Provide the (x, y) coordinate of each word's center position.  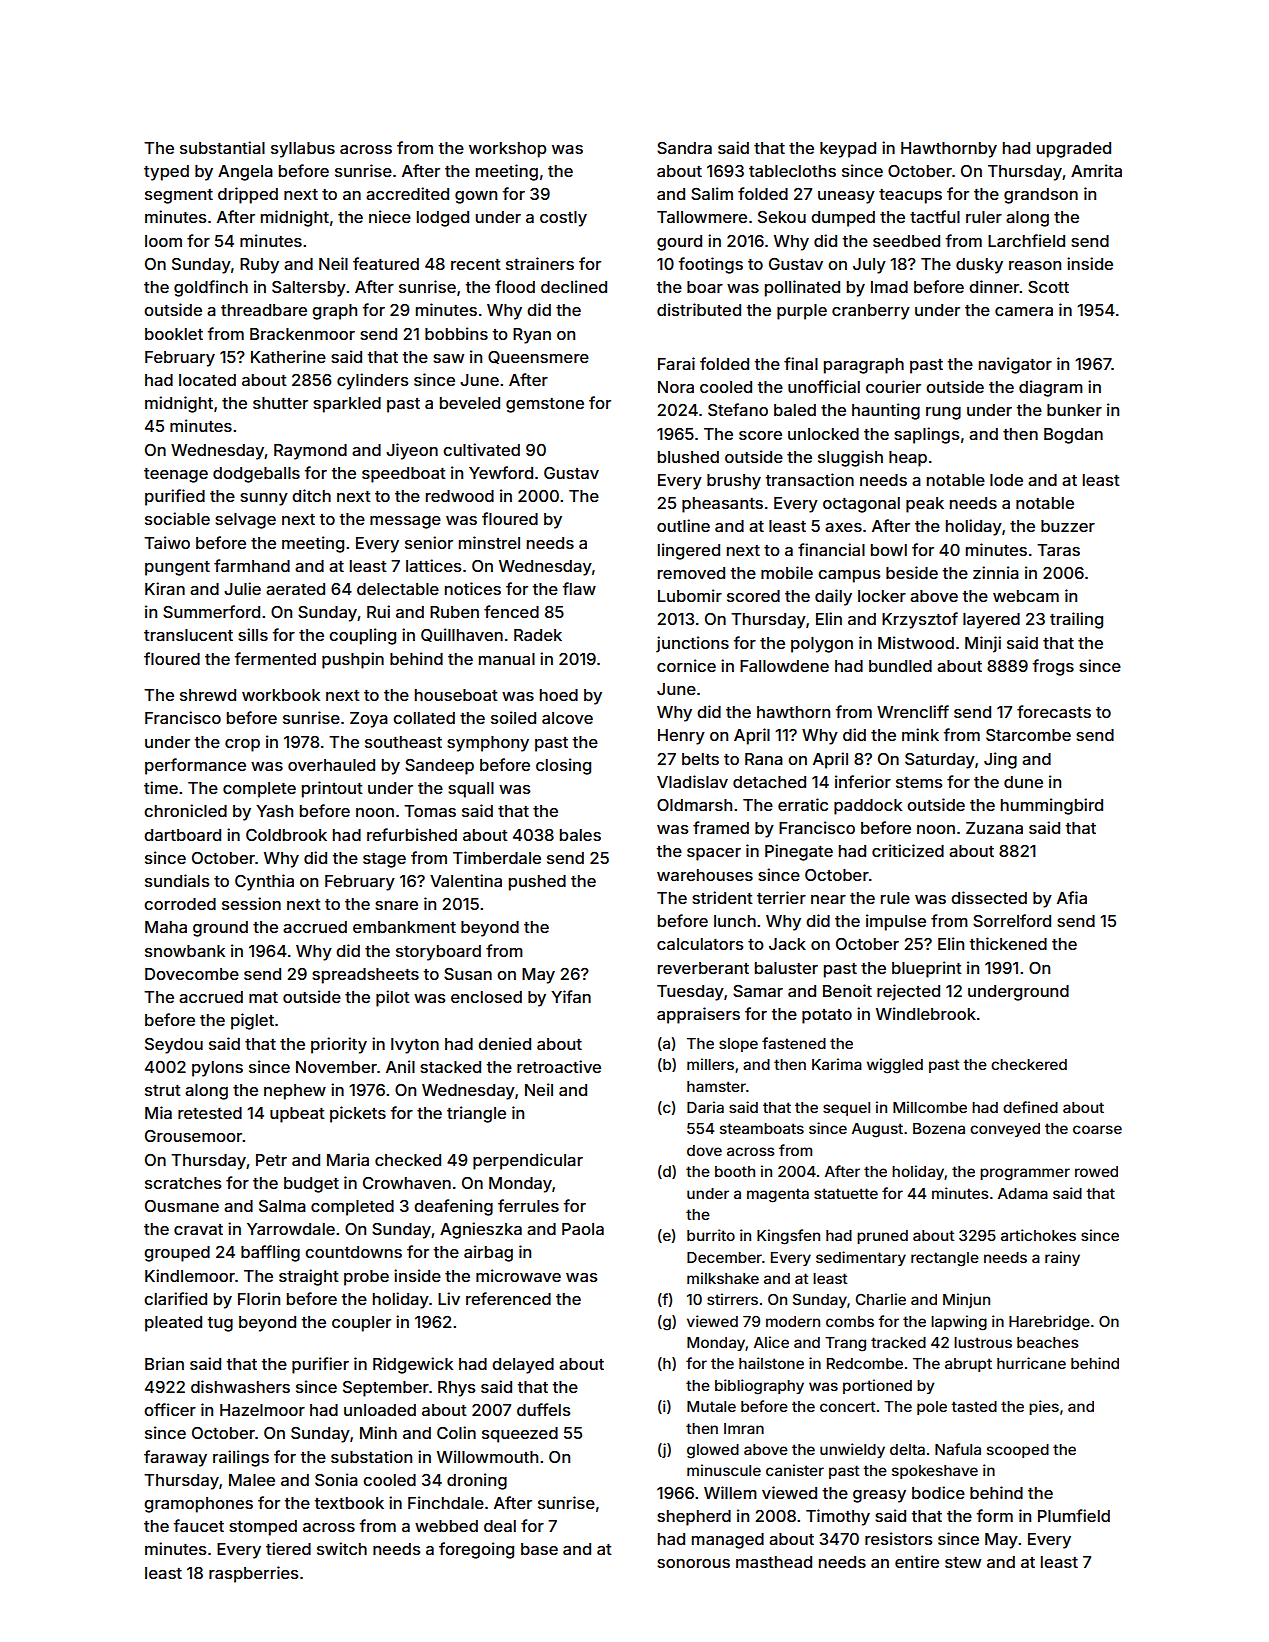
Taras (1058, 550)
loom (163, 241)
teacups (910, 196)
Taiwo (167, 542)
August (877, 1130)
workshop (507, 150)
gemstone (545, 405)
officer (170, 1409)
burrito (711, 1235)
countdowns (353, 1252)
